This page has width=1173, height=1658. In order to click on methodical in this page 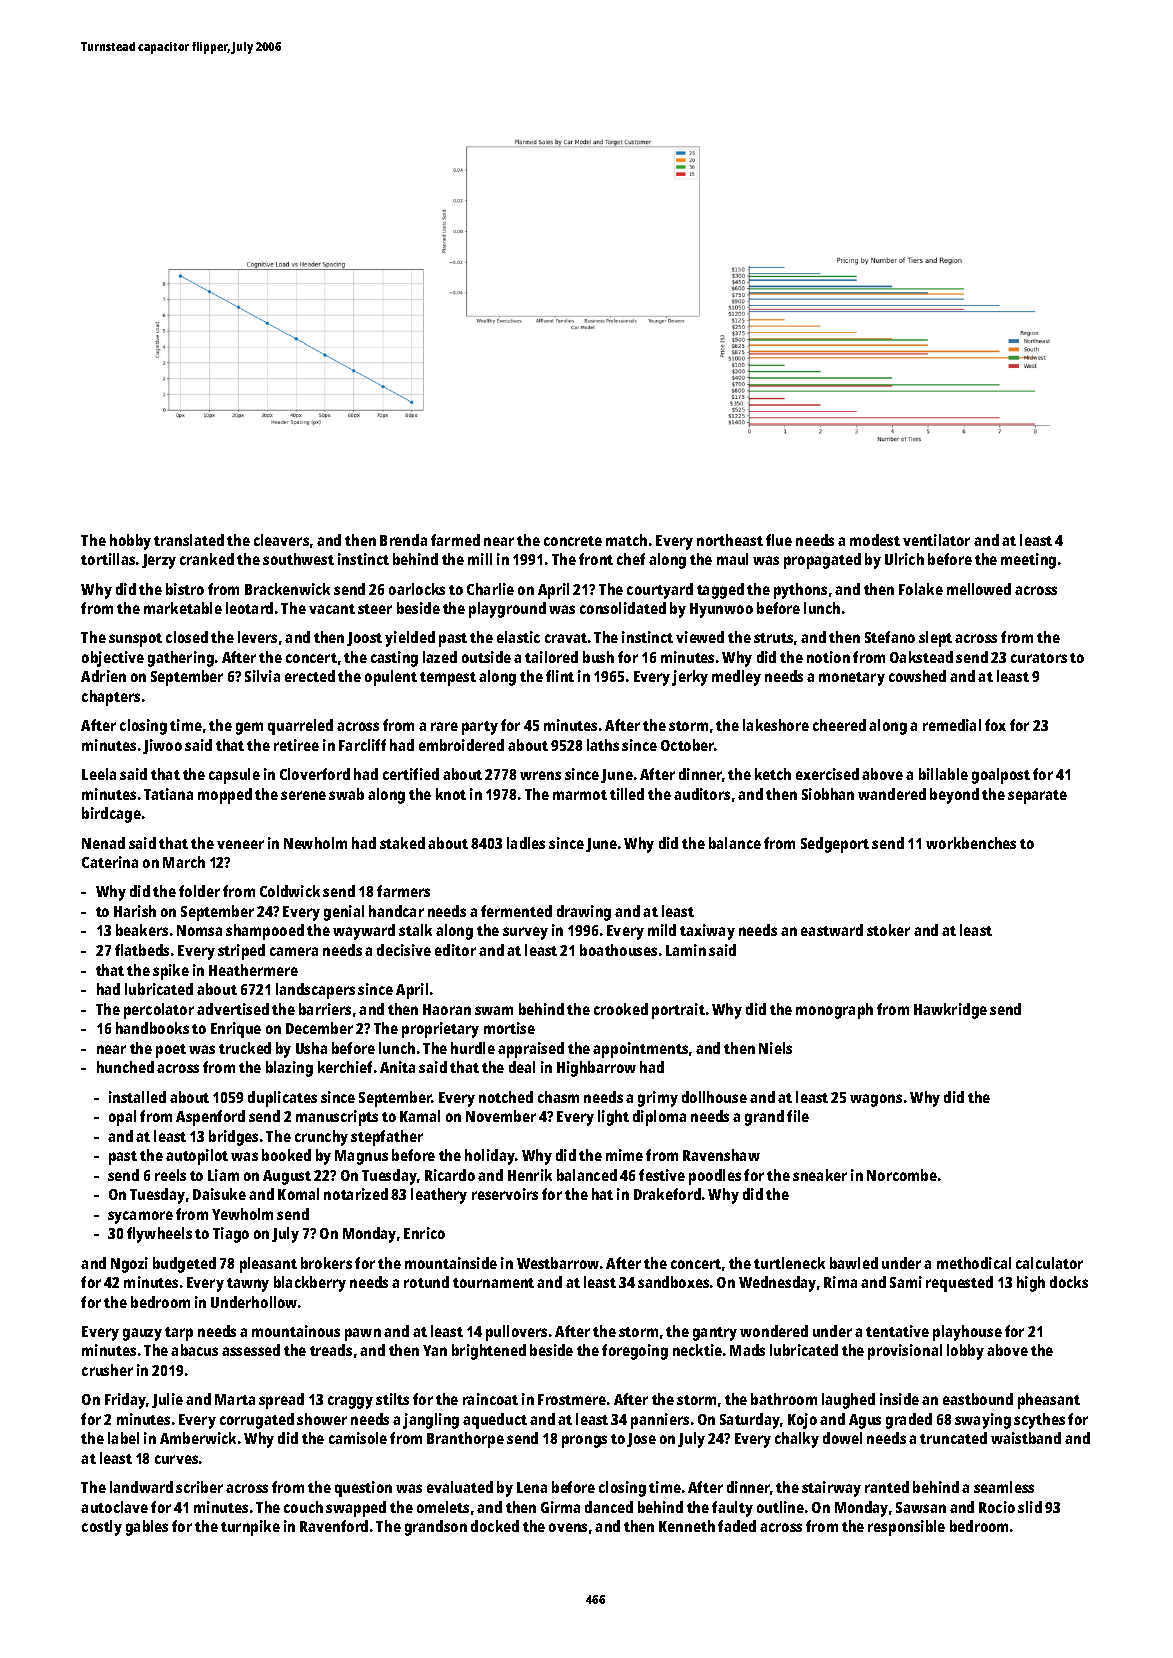, I will do `click(974, 1263)`.
